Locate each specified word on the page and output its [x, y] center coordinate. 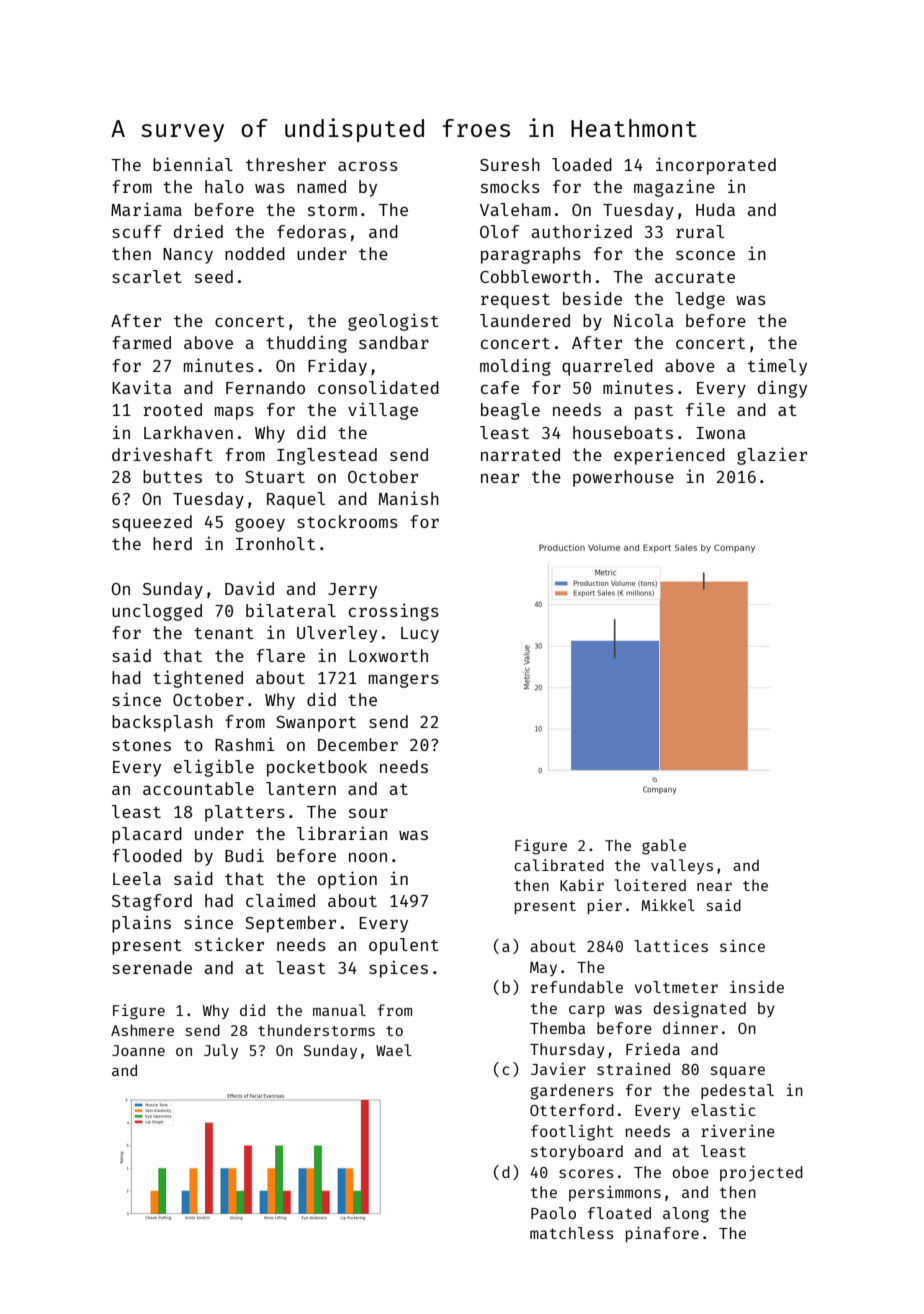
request [515, 301]
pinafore [662, 1234]
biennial [193, 164]
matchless [572, 1233]
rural [700, 231]
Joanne [138, 1050]
